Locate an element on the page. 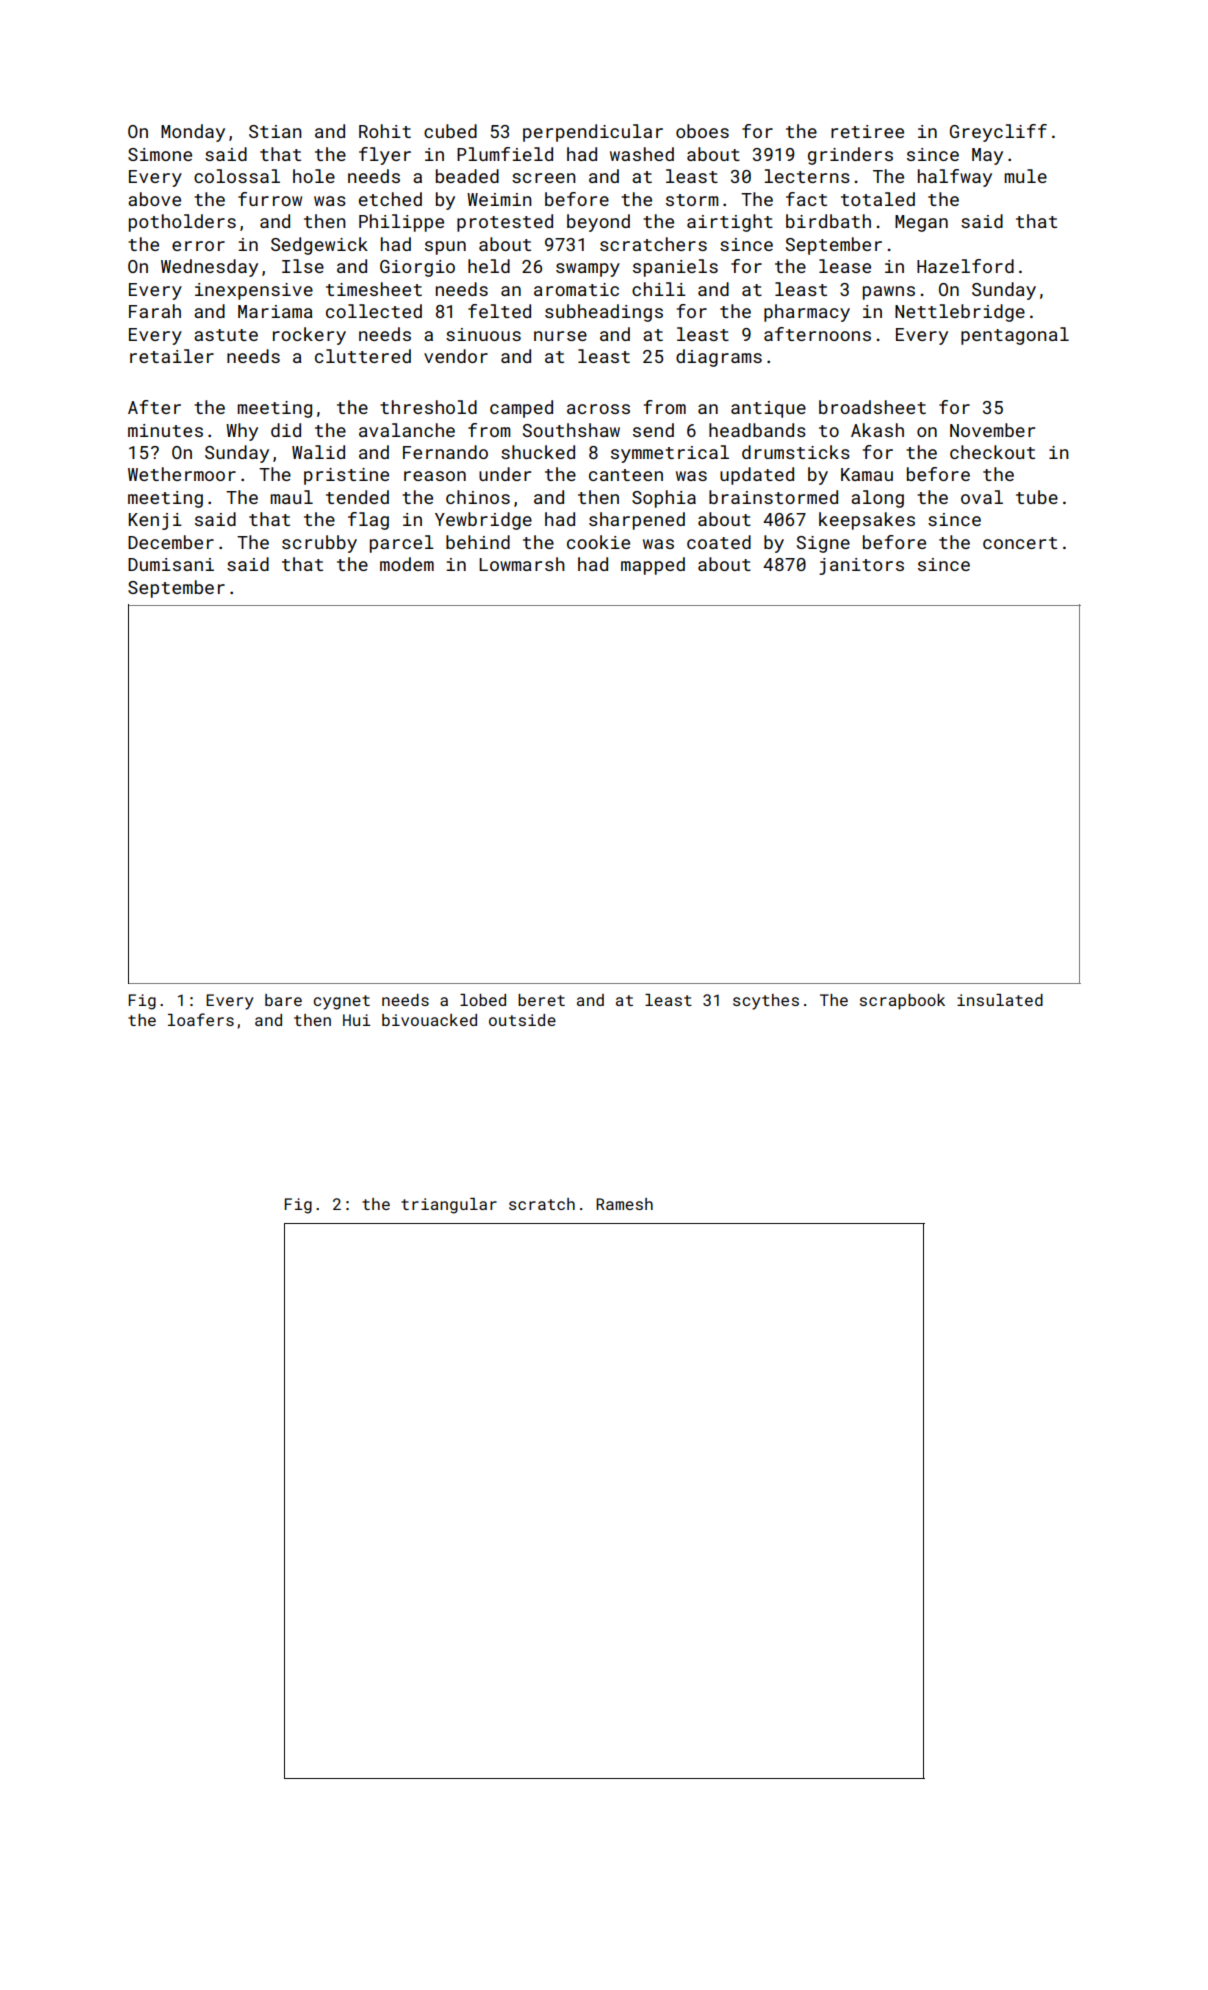  Monday is located at coordinates (193, 133).
